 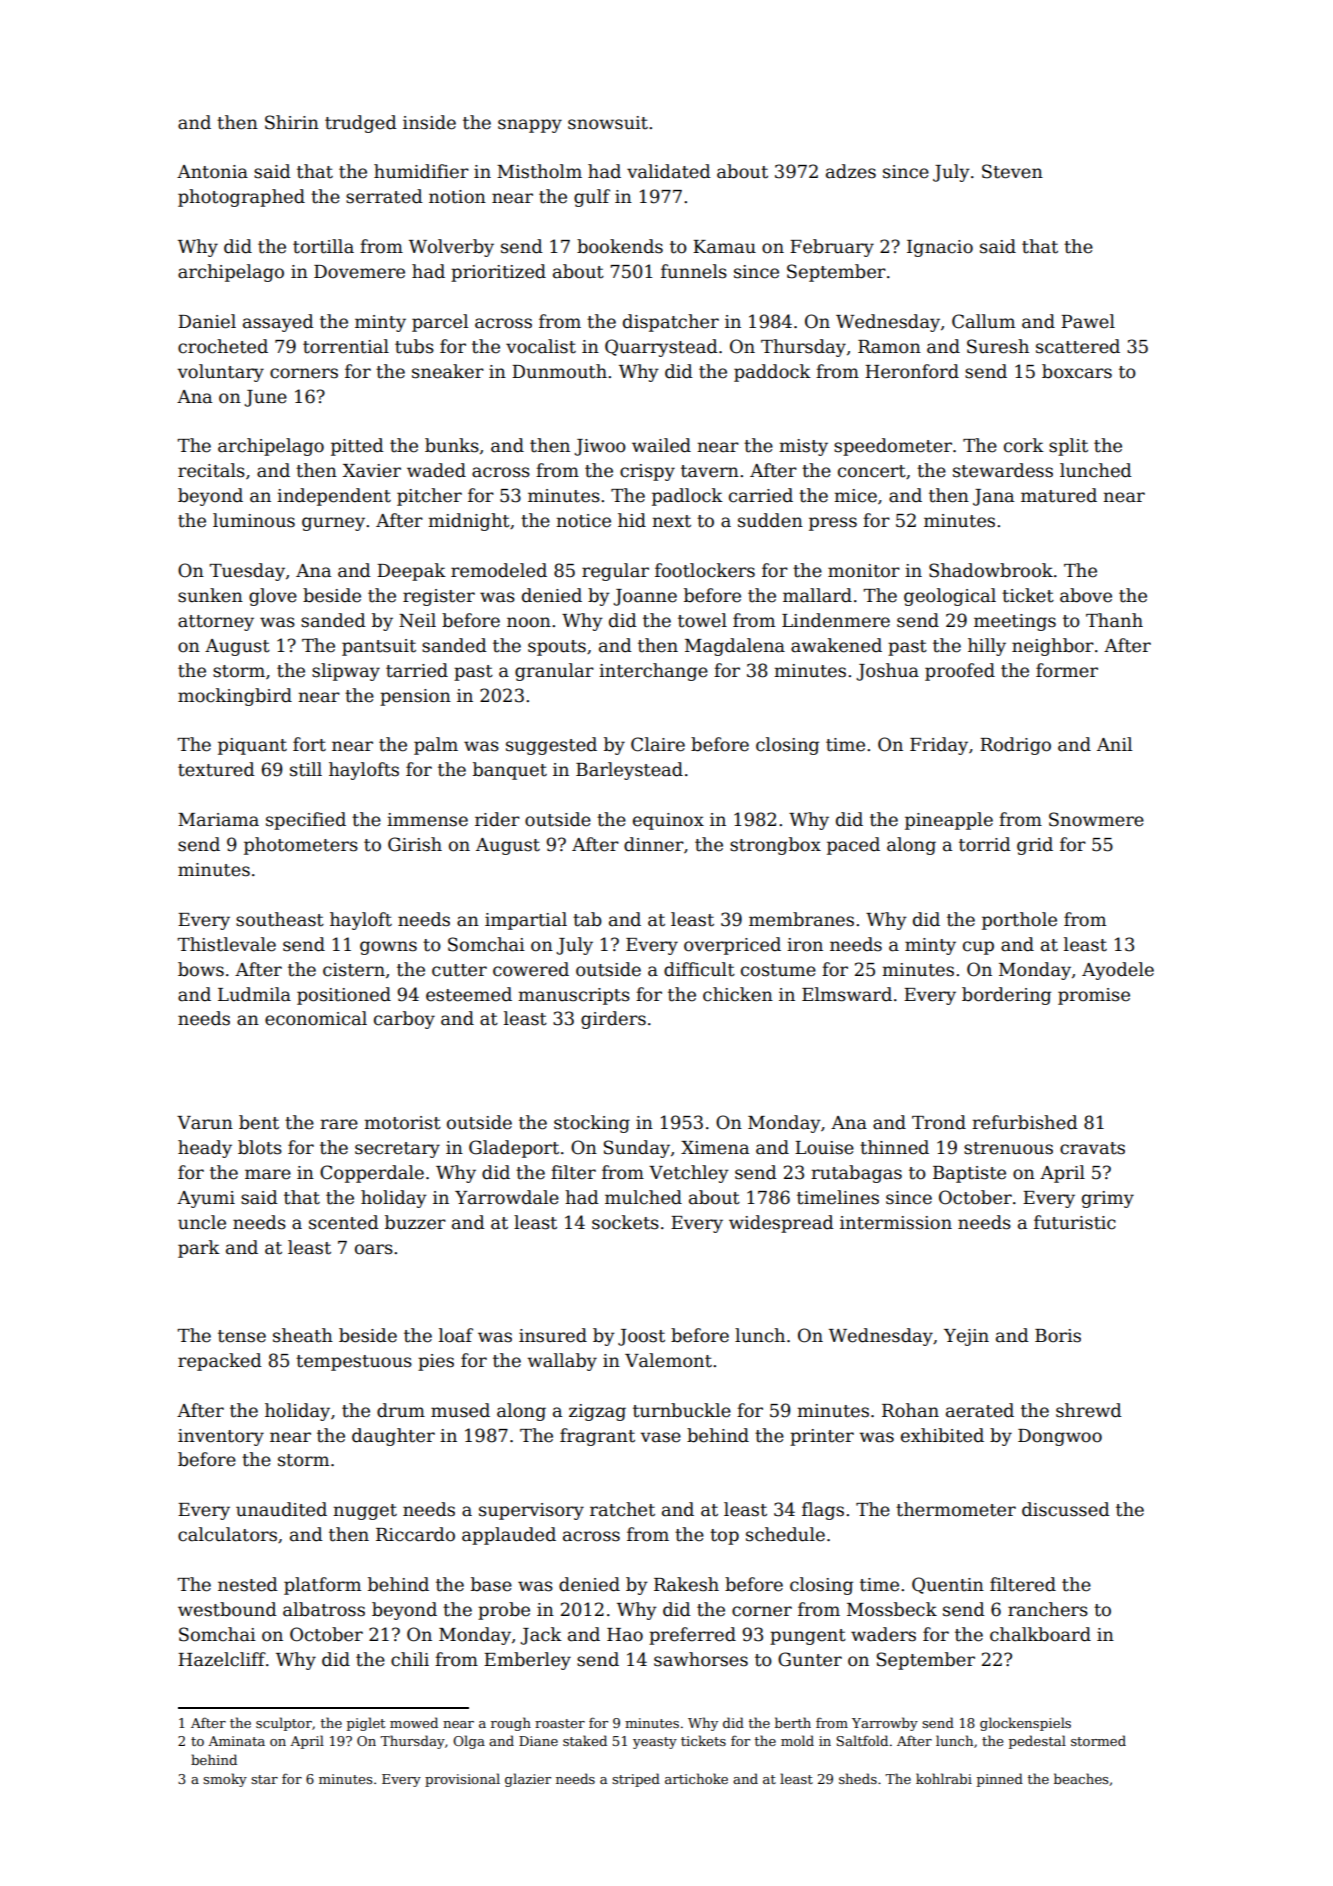 What do you see at coordinates (225, 1780) in the page?
I see `smoky` at bounding box center [225, 1780].
